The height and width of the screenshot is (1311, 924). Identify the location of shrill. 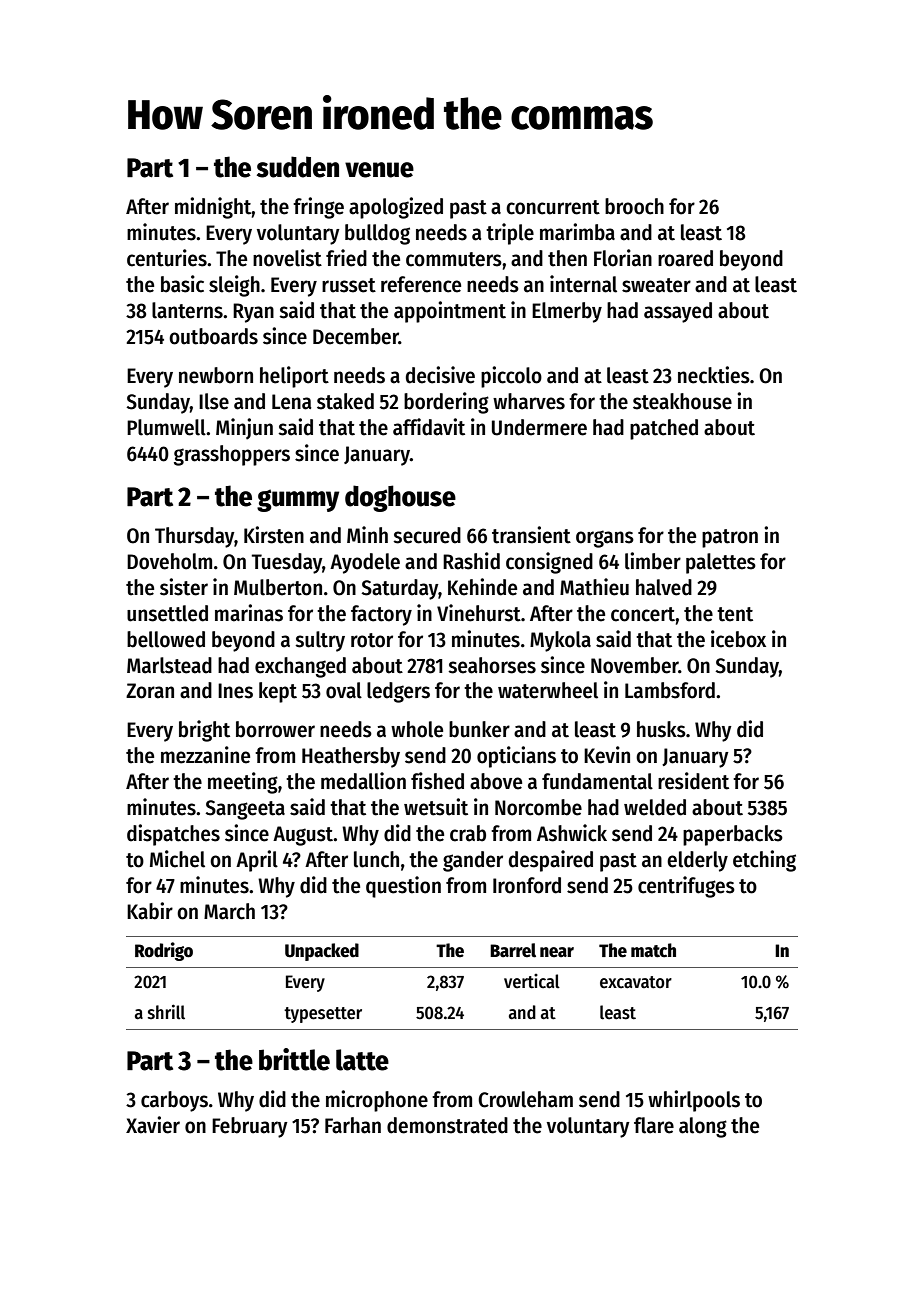
(166, 1012).
